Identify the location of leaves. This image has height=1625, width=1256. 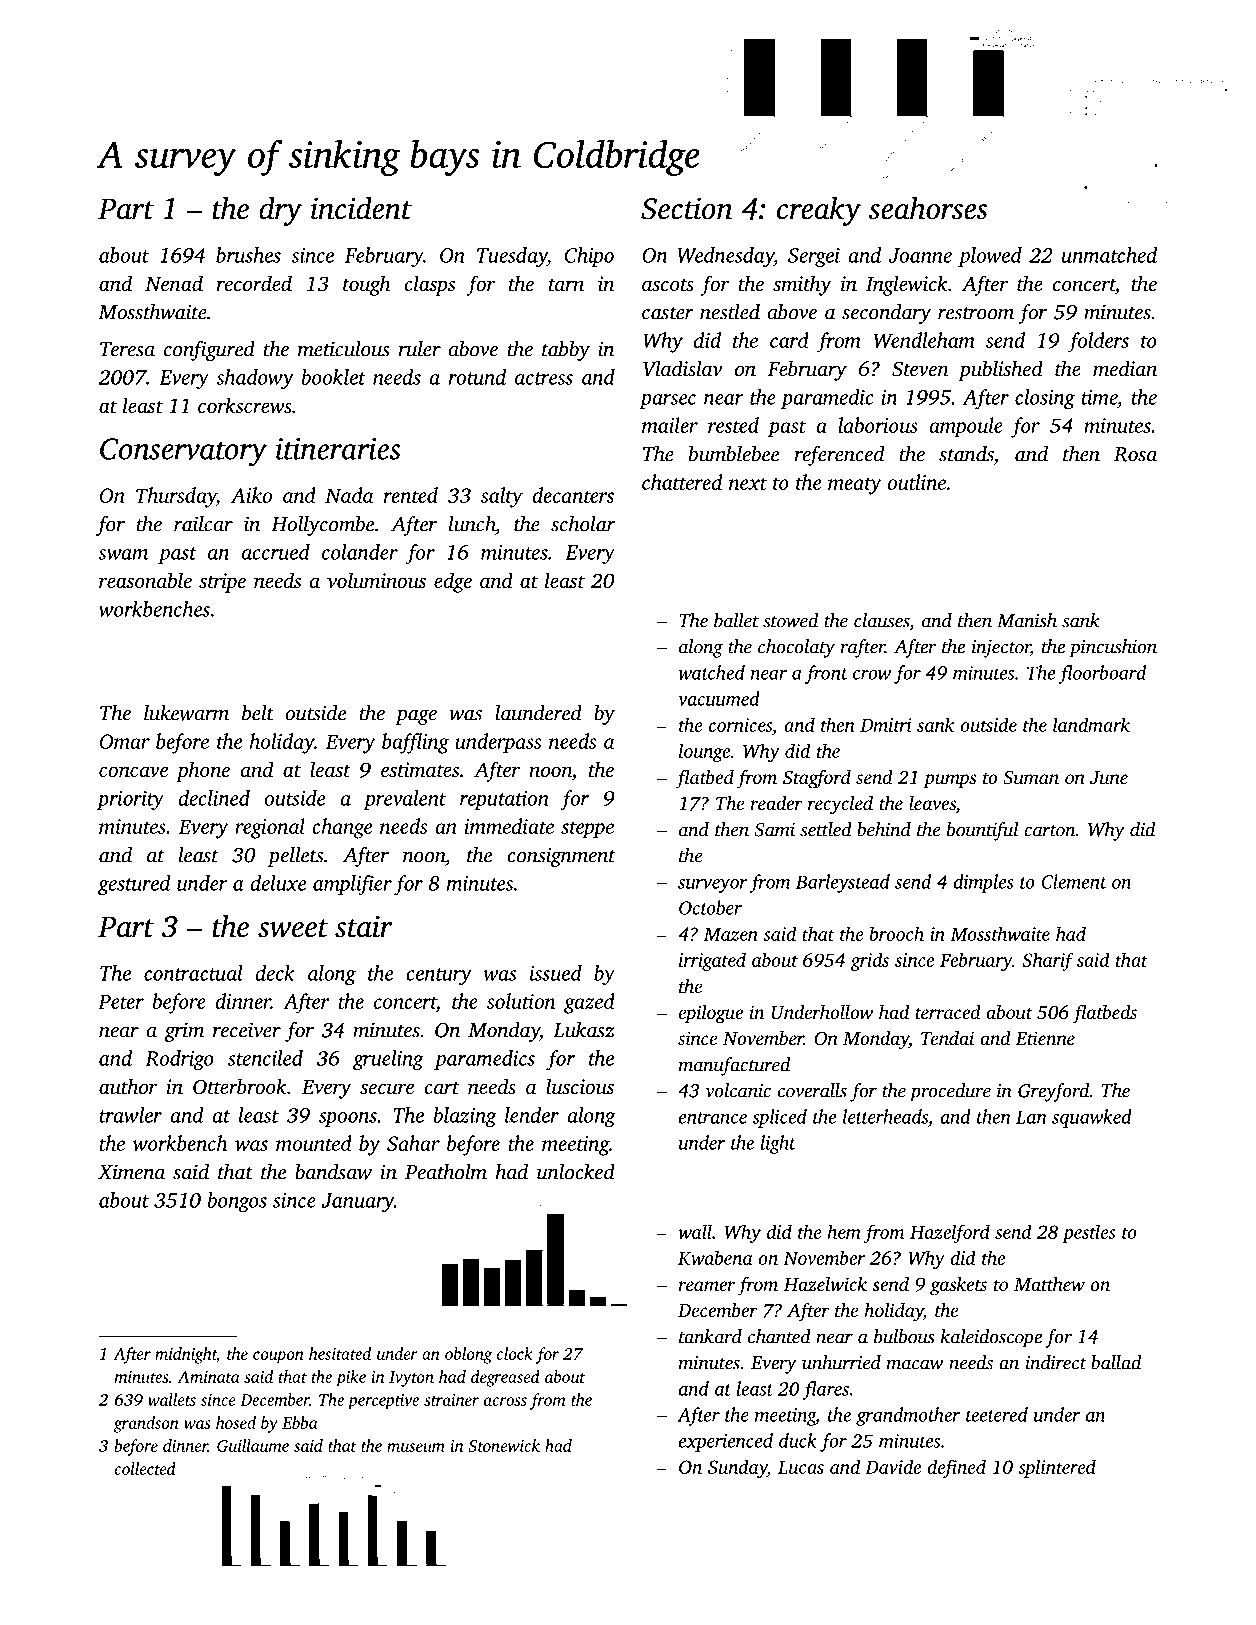
(932, 803).
